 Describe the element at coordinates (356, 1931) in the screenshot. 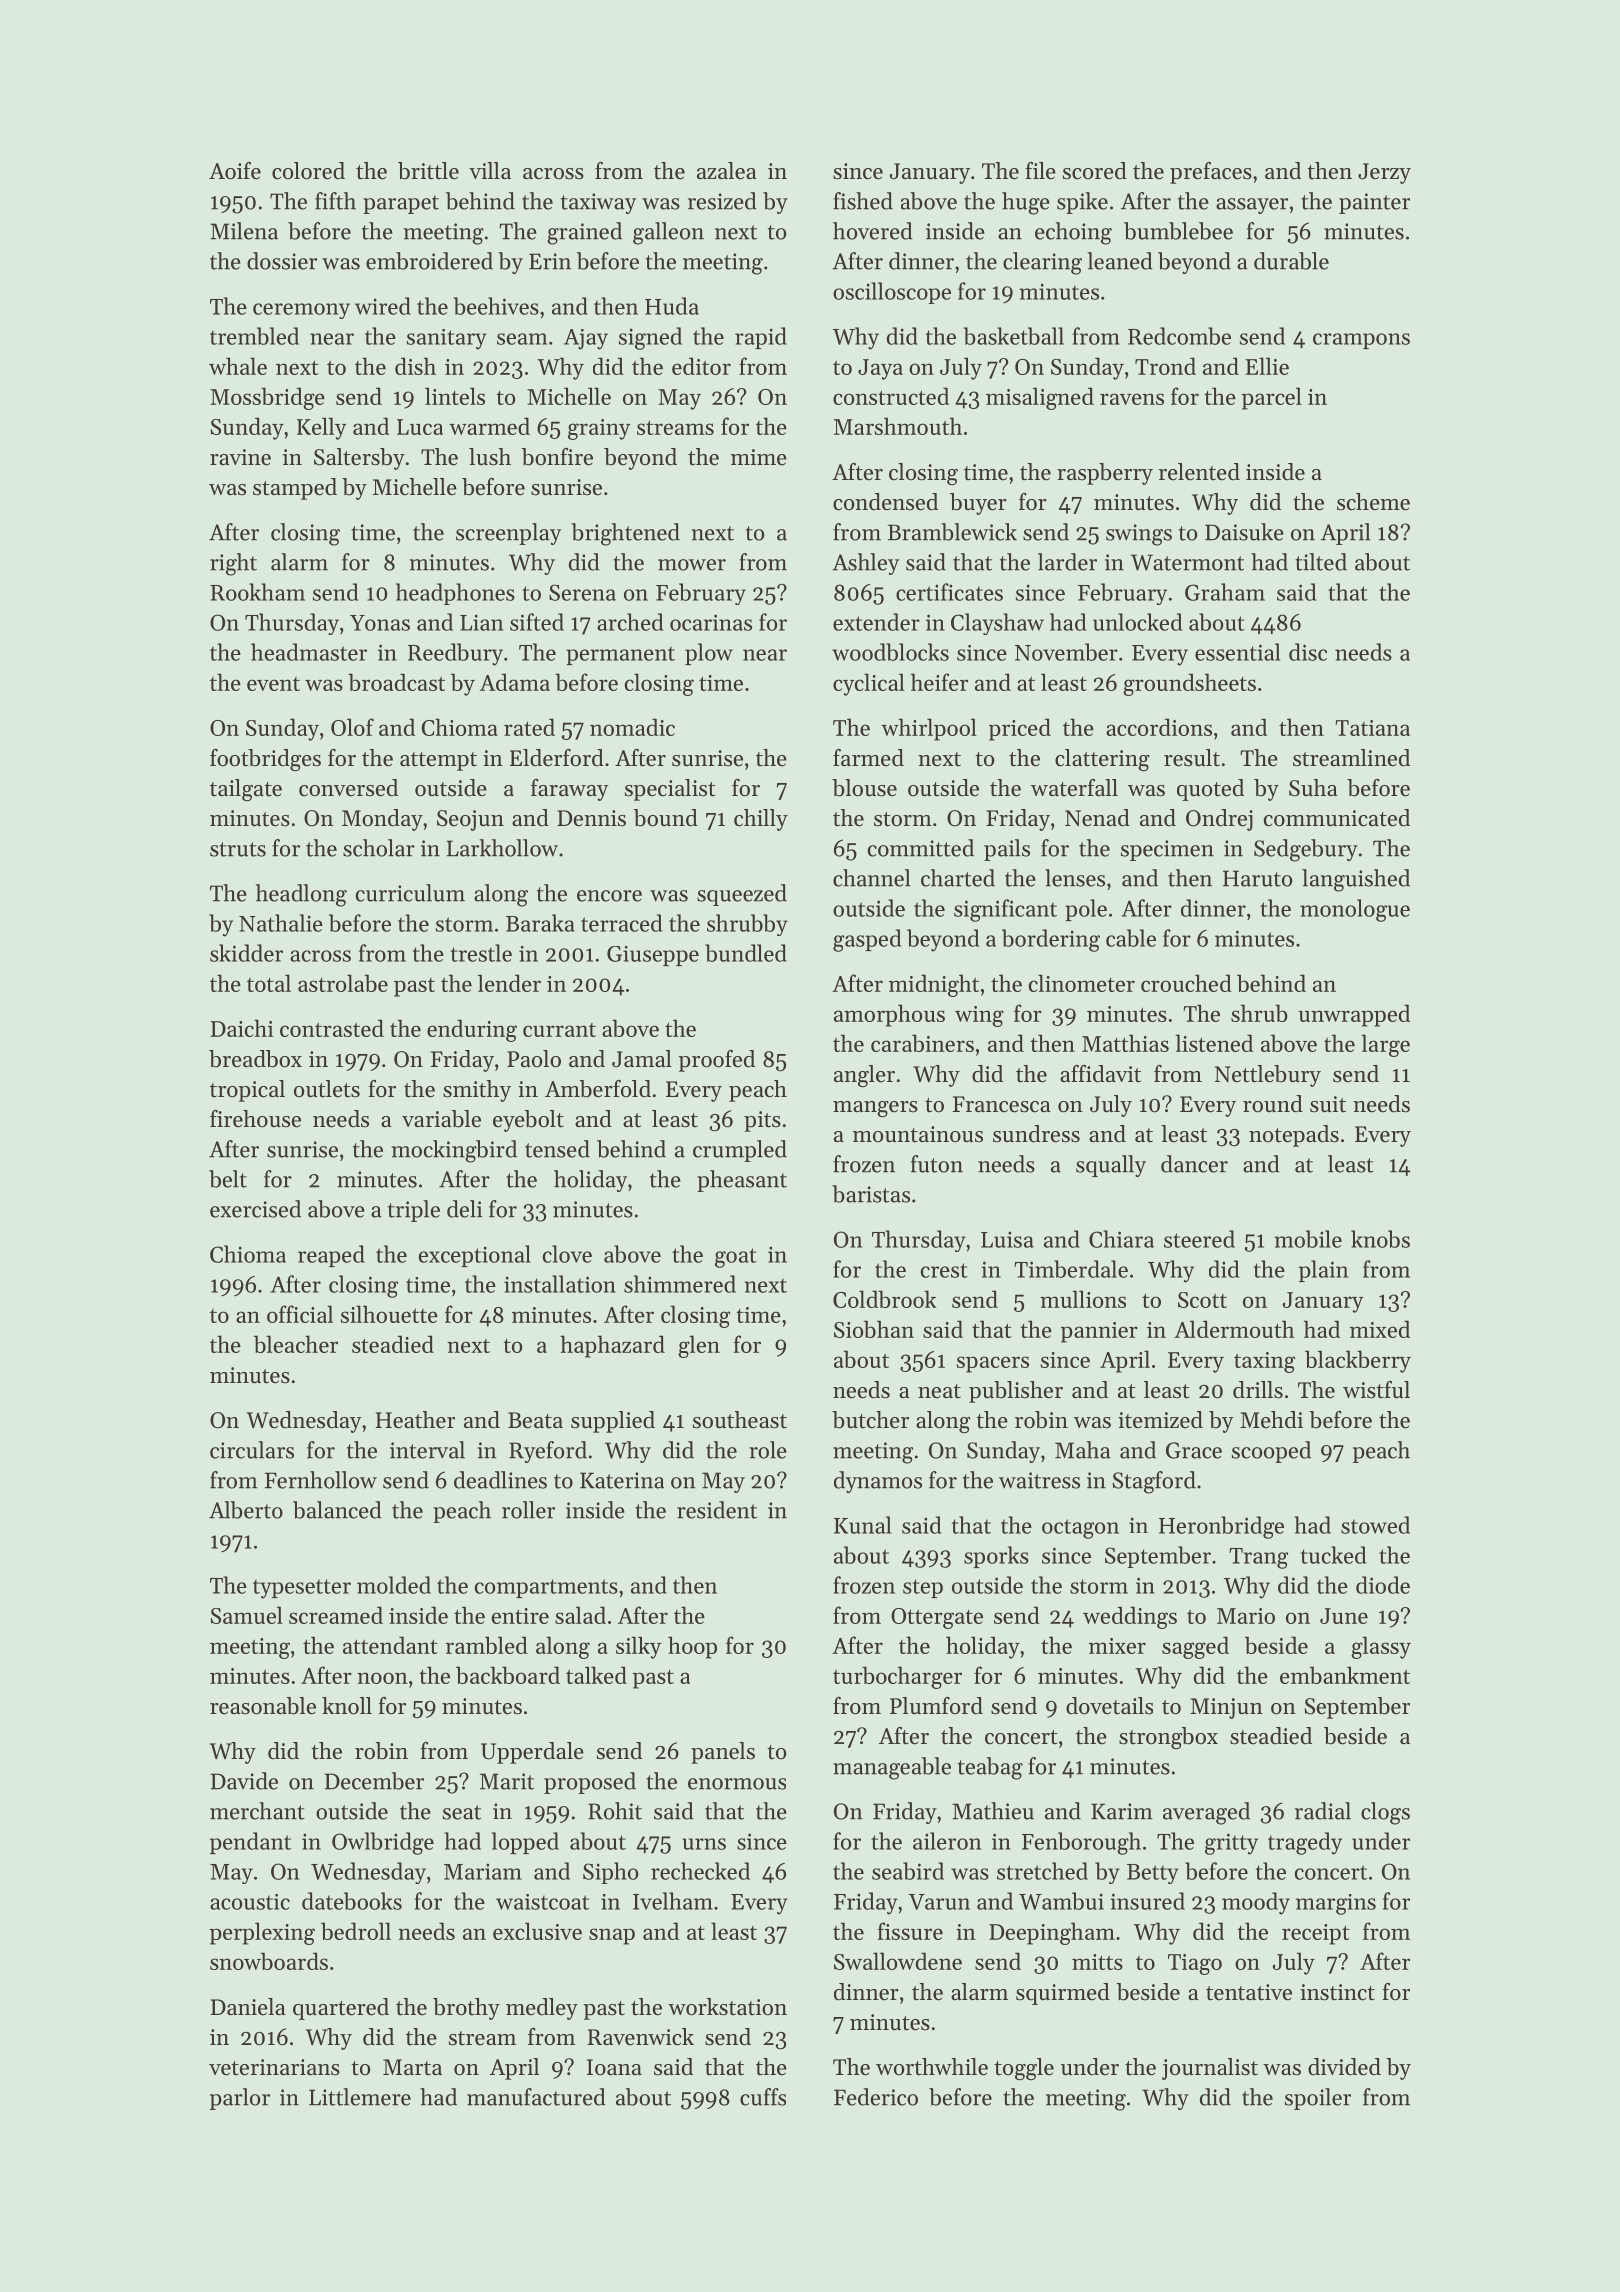

I see `bedroll` at that location.
